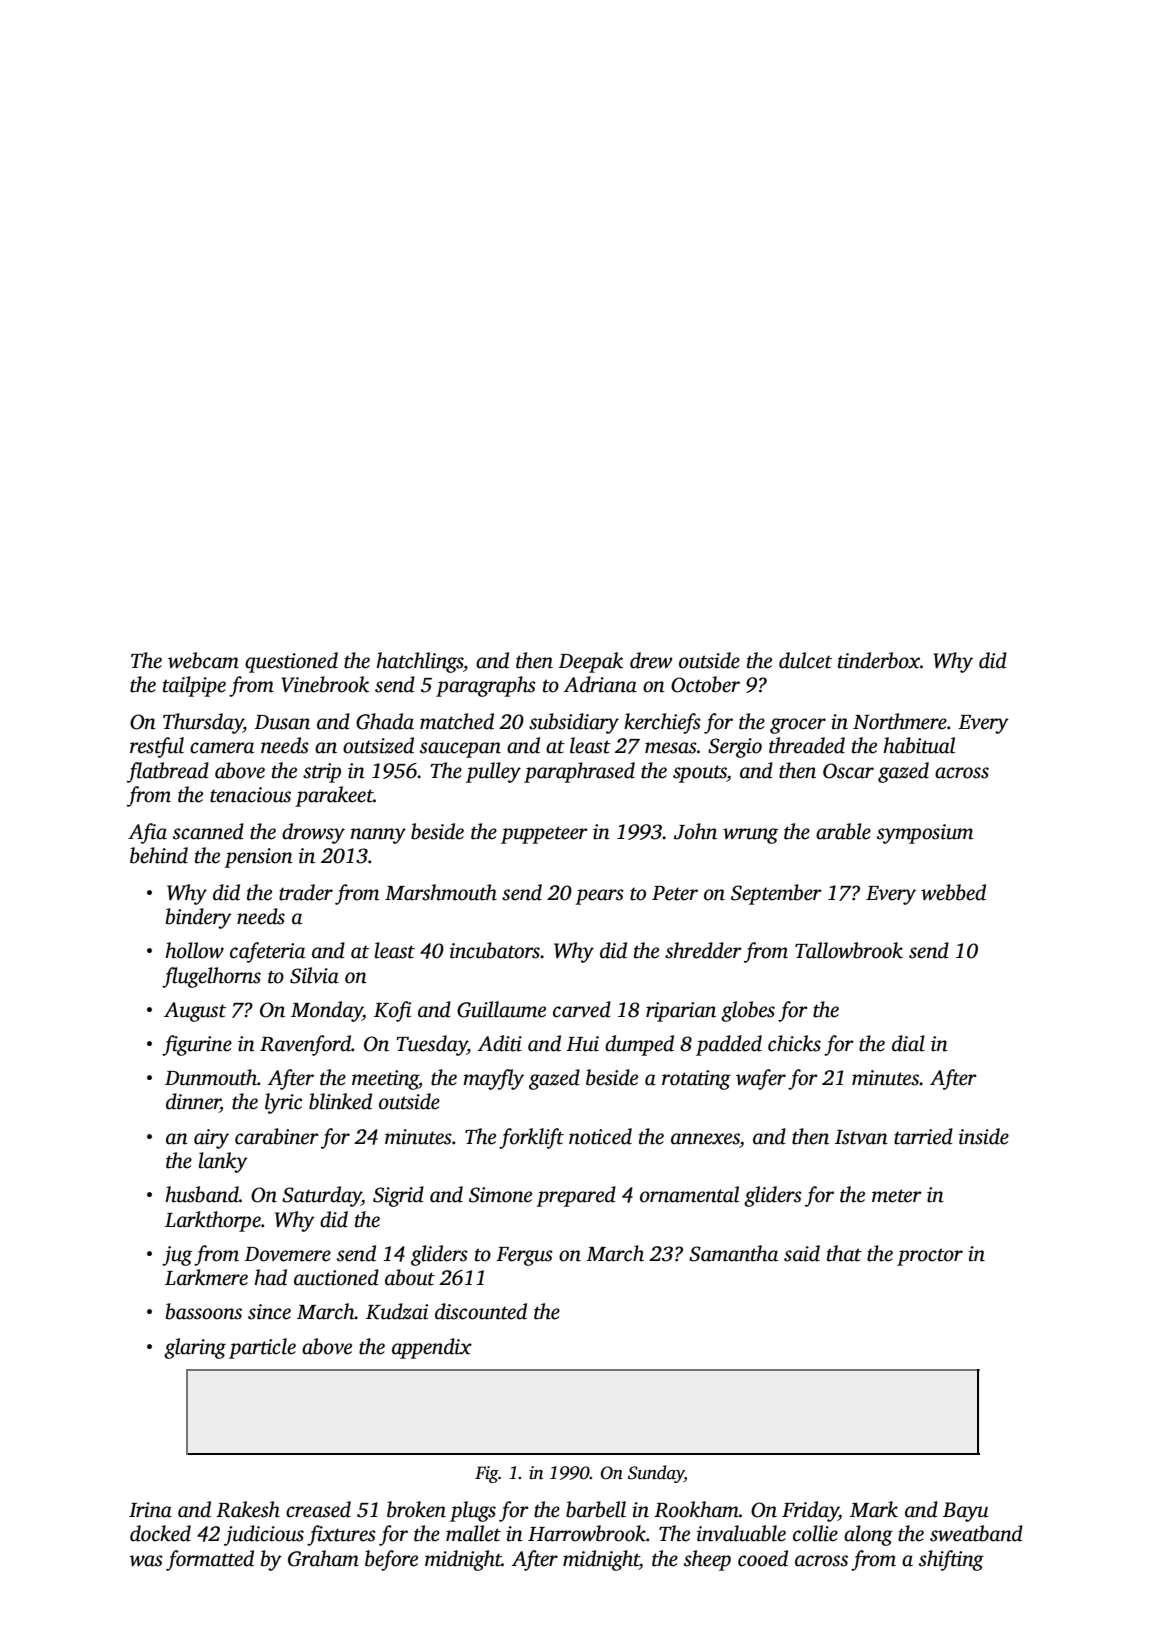 Image resolution: width=1165 pixels, height=1648 pixels. What do you see at coordinates (419, 662) in the document?
I see `hatchlings` at bounding box center [419, 662].
